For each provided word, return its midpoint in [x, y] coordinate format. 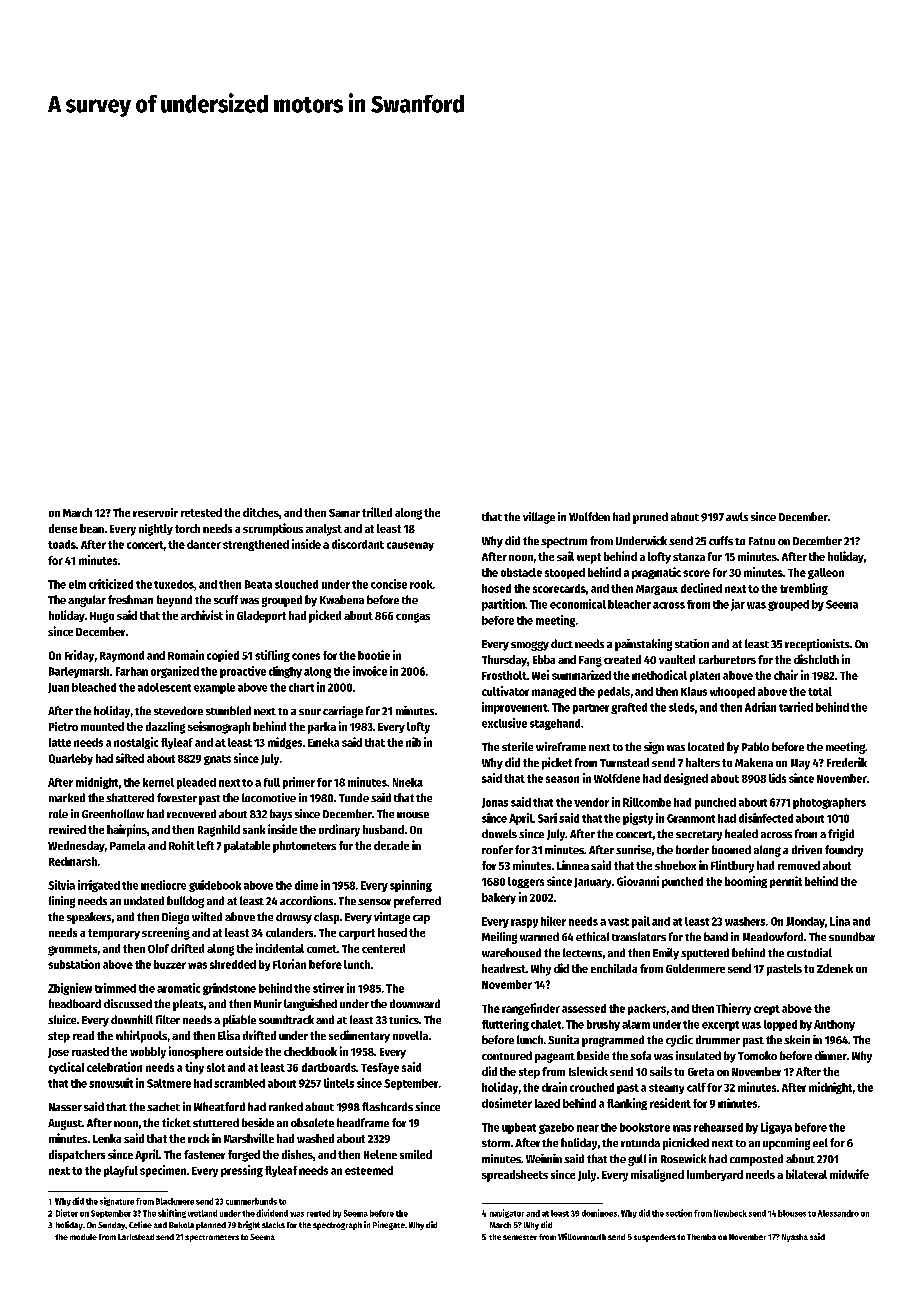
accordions [306, 900]
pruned [650, 518]
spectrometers [212, 1238]
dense [63, 528]
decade [391, 845]
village [539, 518]
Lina [840, 921]
